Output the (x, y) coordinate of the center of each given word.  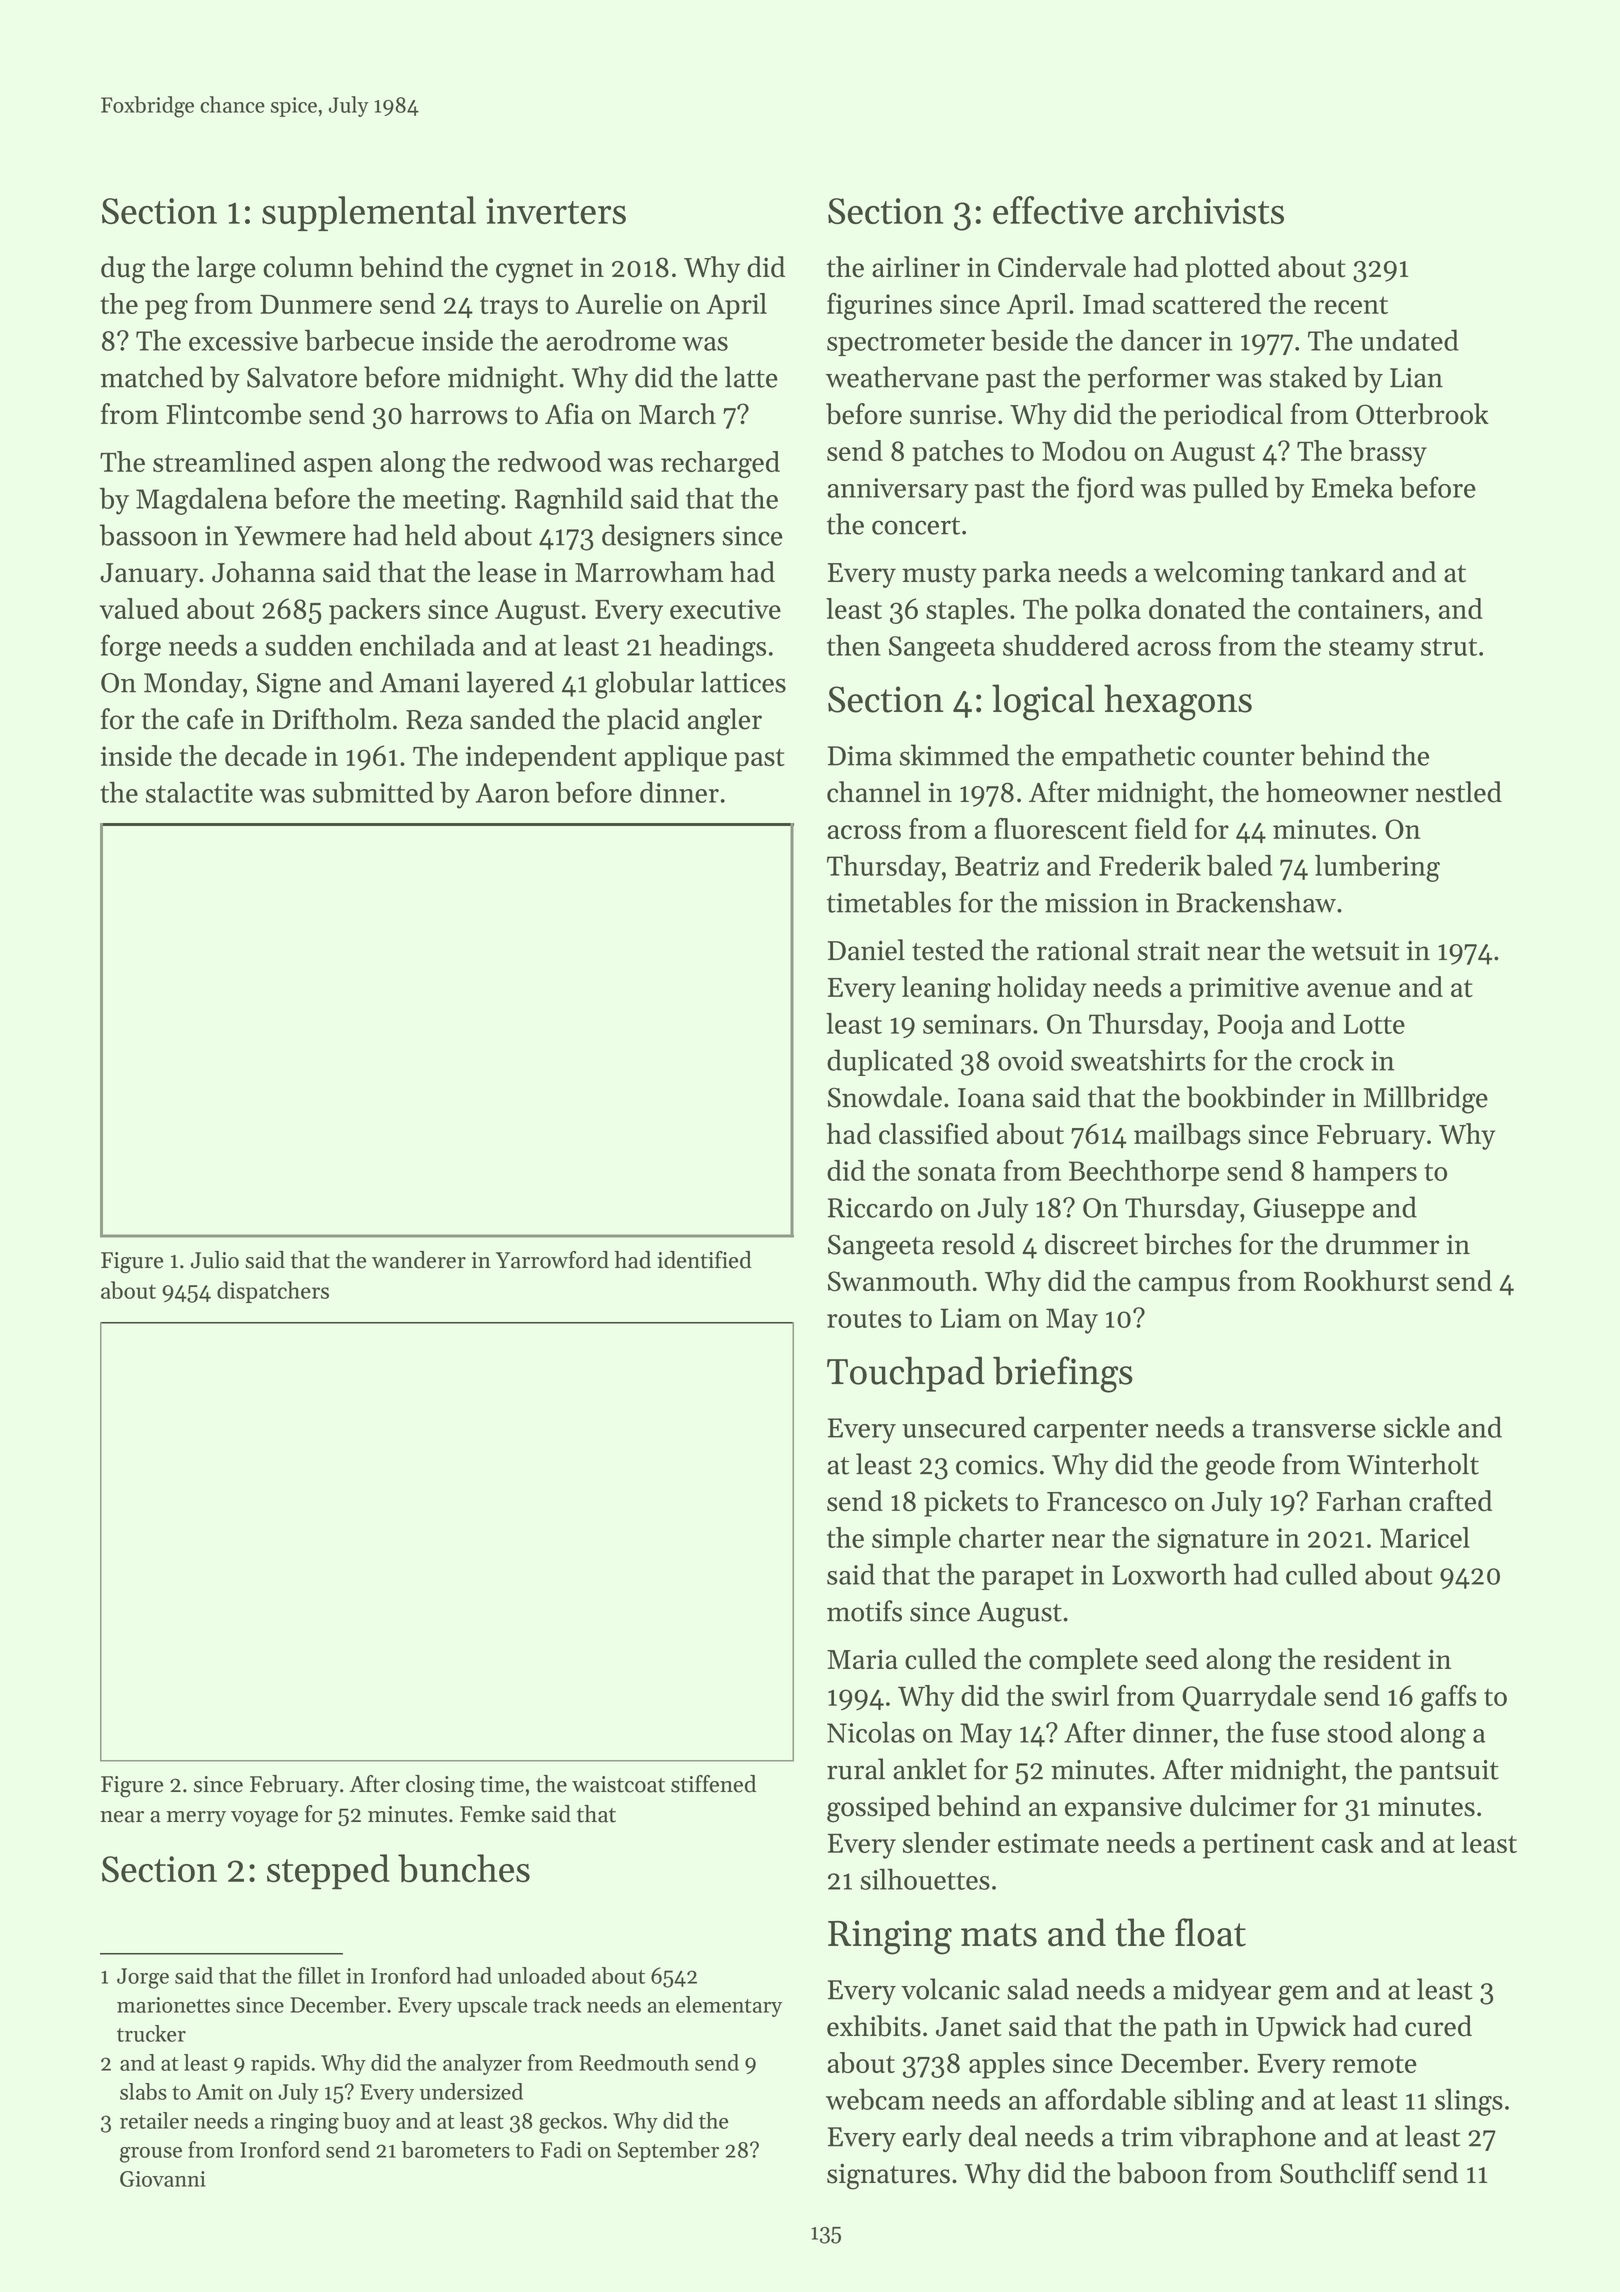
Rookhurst (1366, 1281)
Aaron (512, 793)
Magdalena (202, 501)
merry (196, 1819)
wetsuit (1355, 951)
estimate (1048, 1843)
